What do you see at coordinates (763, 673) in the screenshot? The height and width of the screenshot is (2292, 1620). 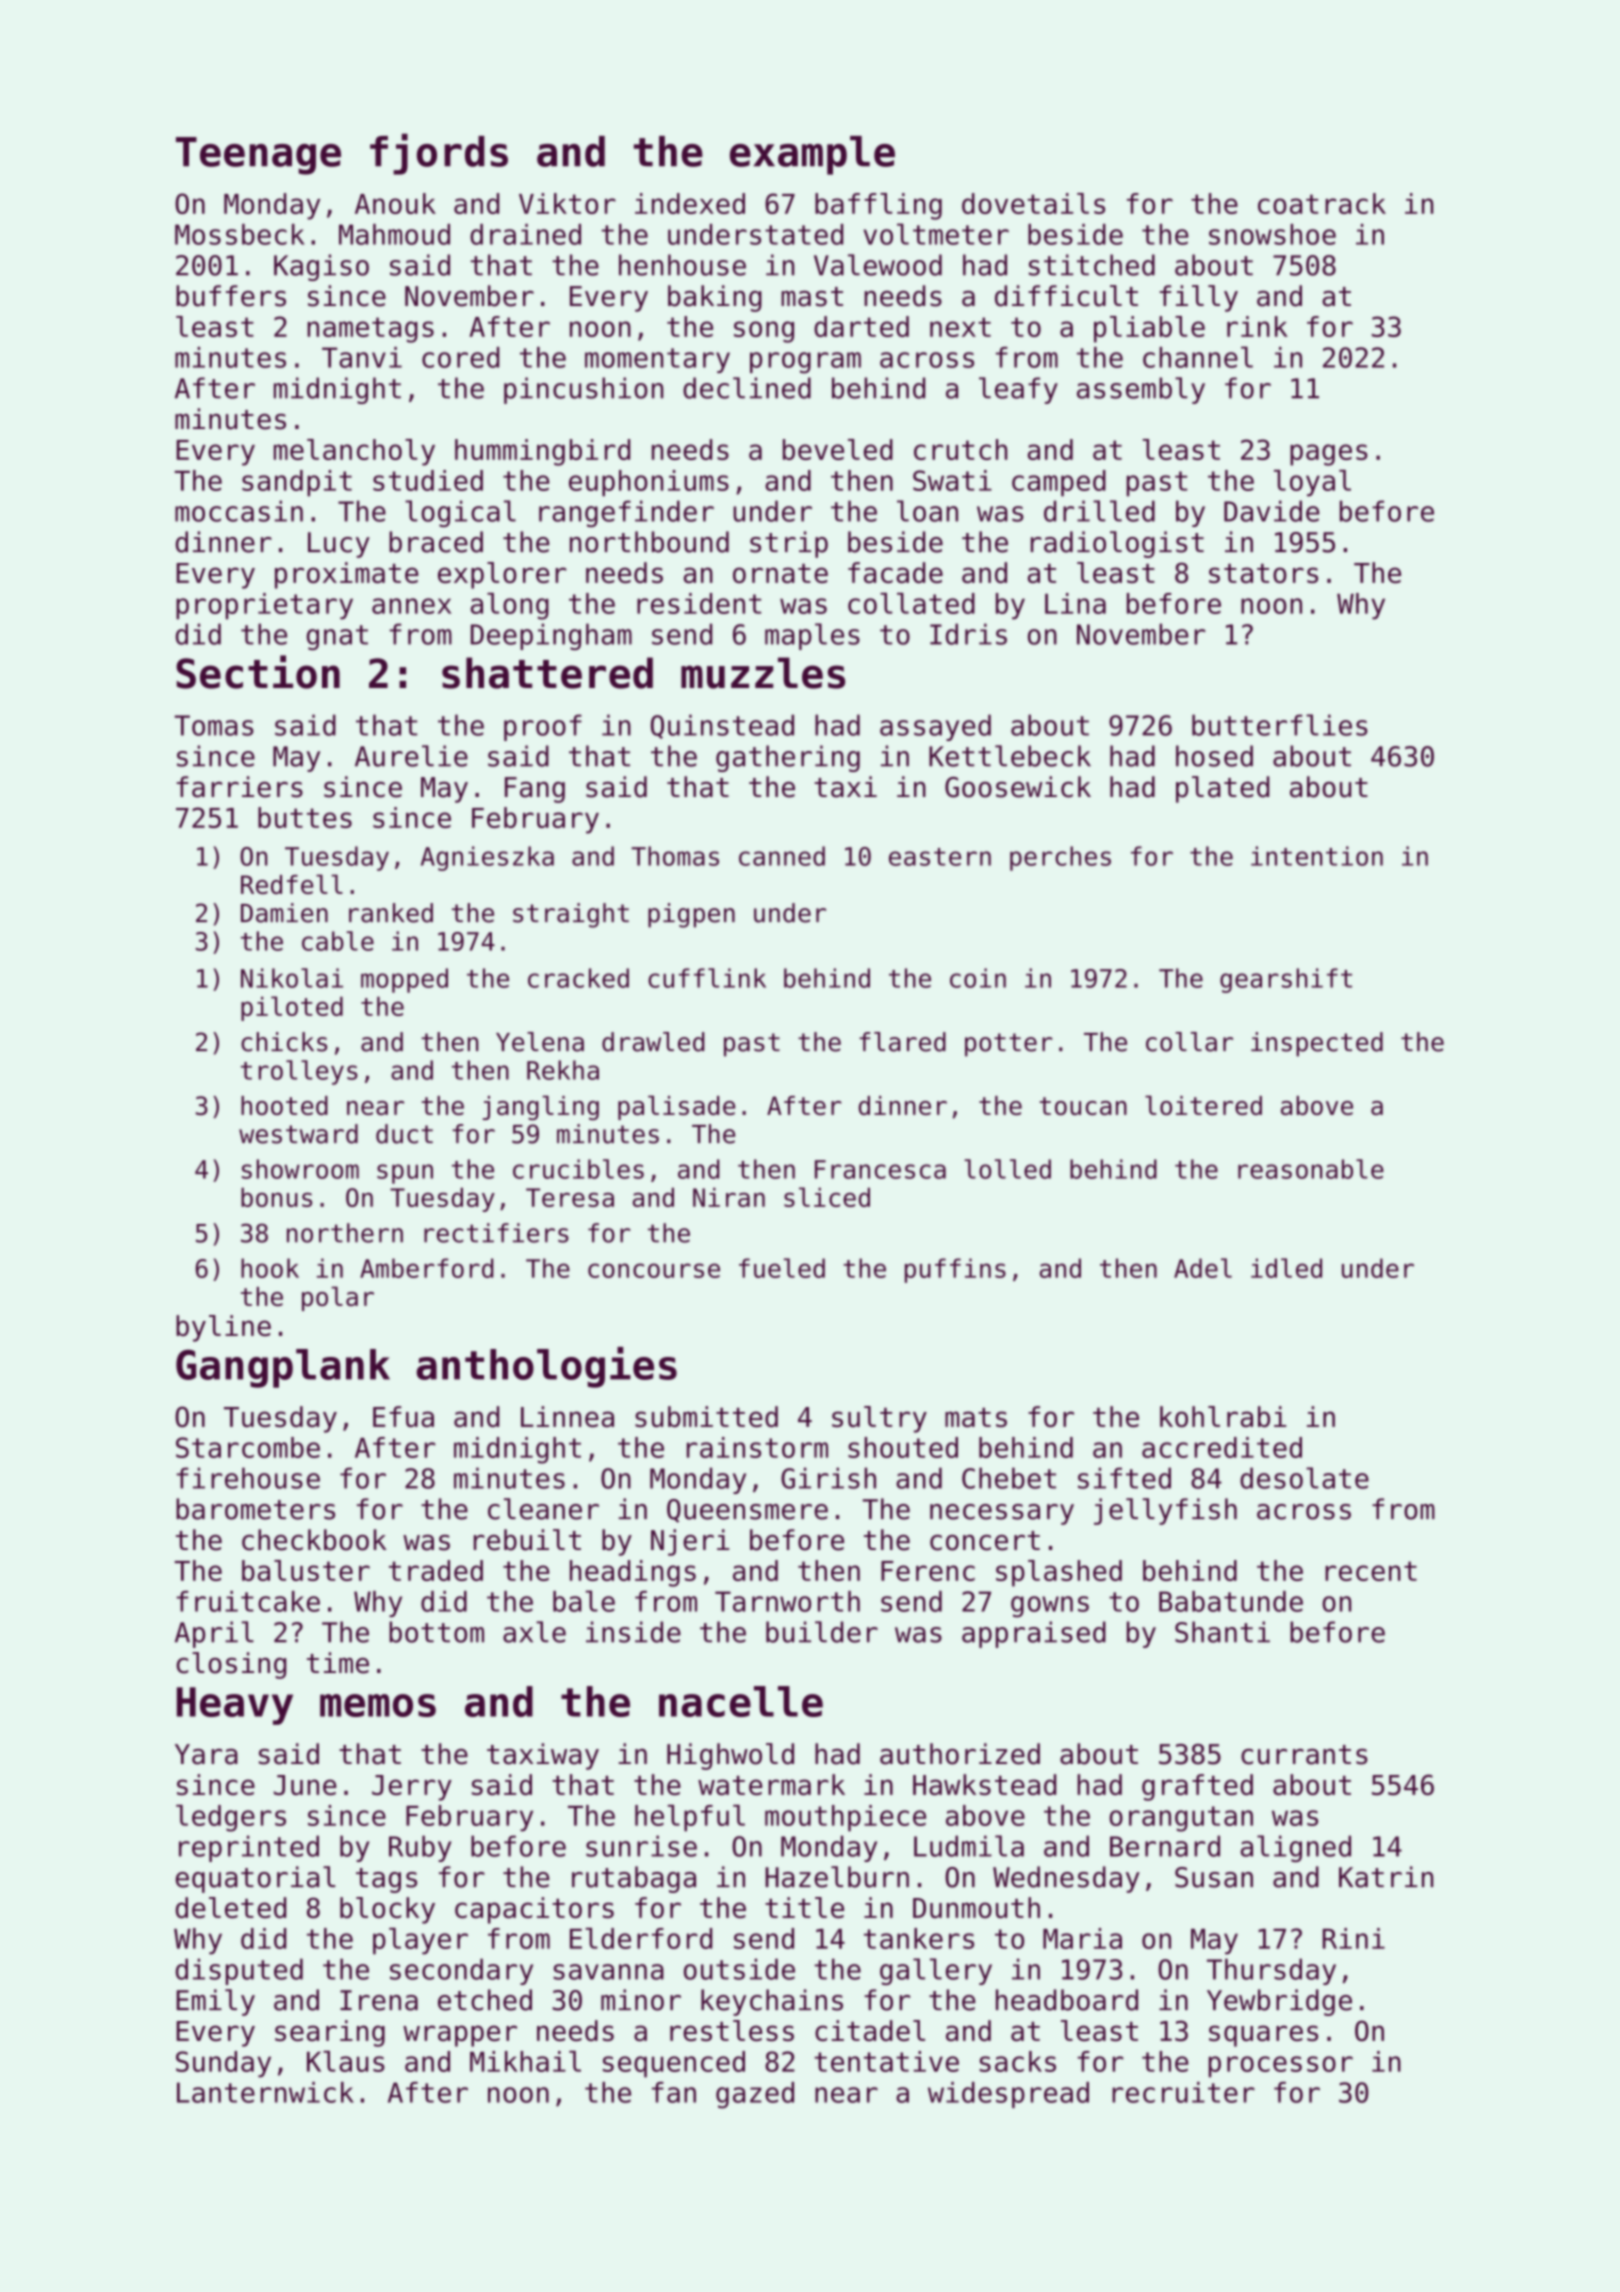 I see `muzzles` at bounding box center [763, 673].
